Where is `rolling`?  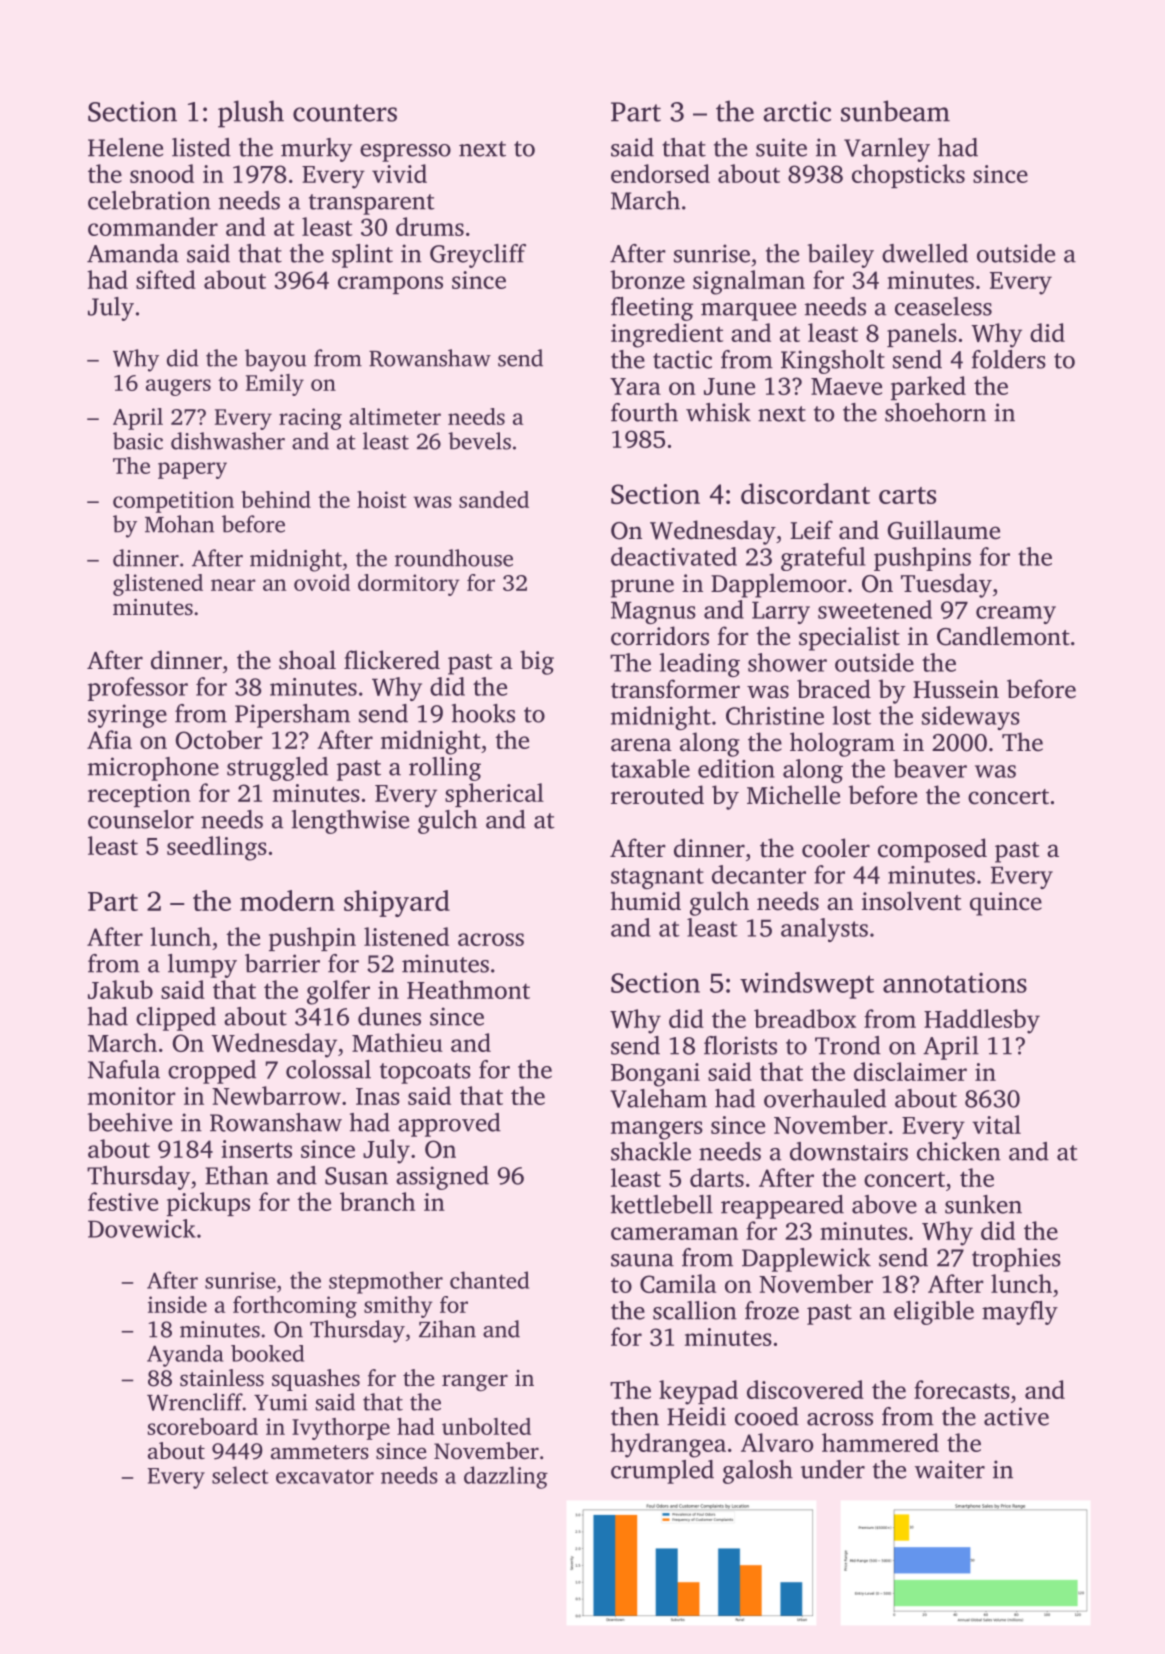 rolling is located at coordinates (445, 769).
